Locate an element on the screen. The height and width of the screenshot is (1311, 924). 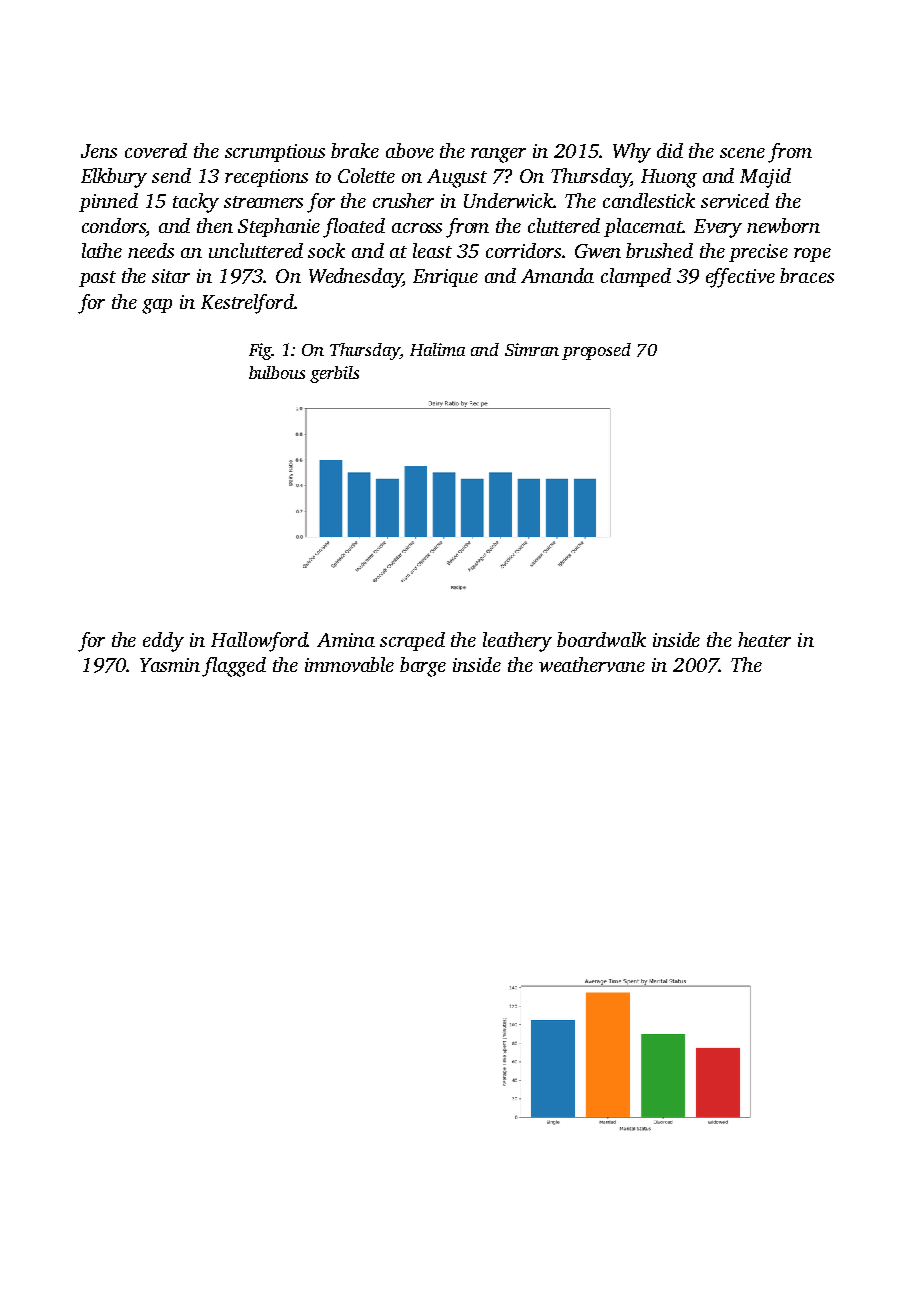
Halima is located at coordinates (437, 349).
